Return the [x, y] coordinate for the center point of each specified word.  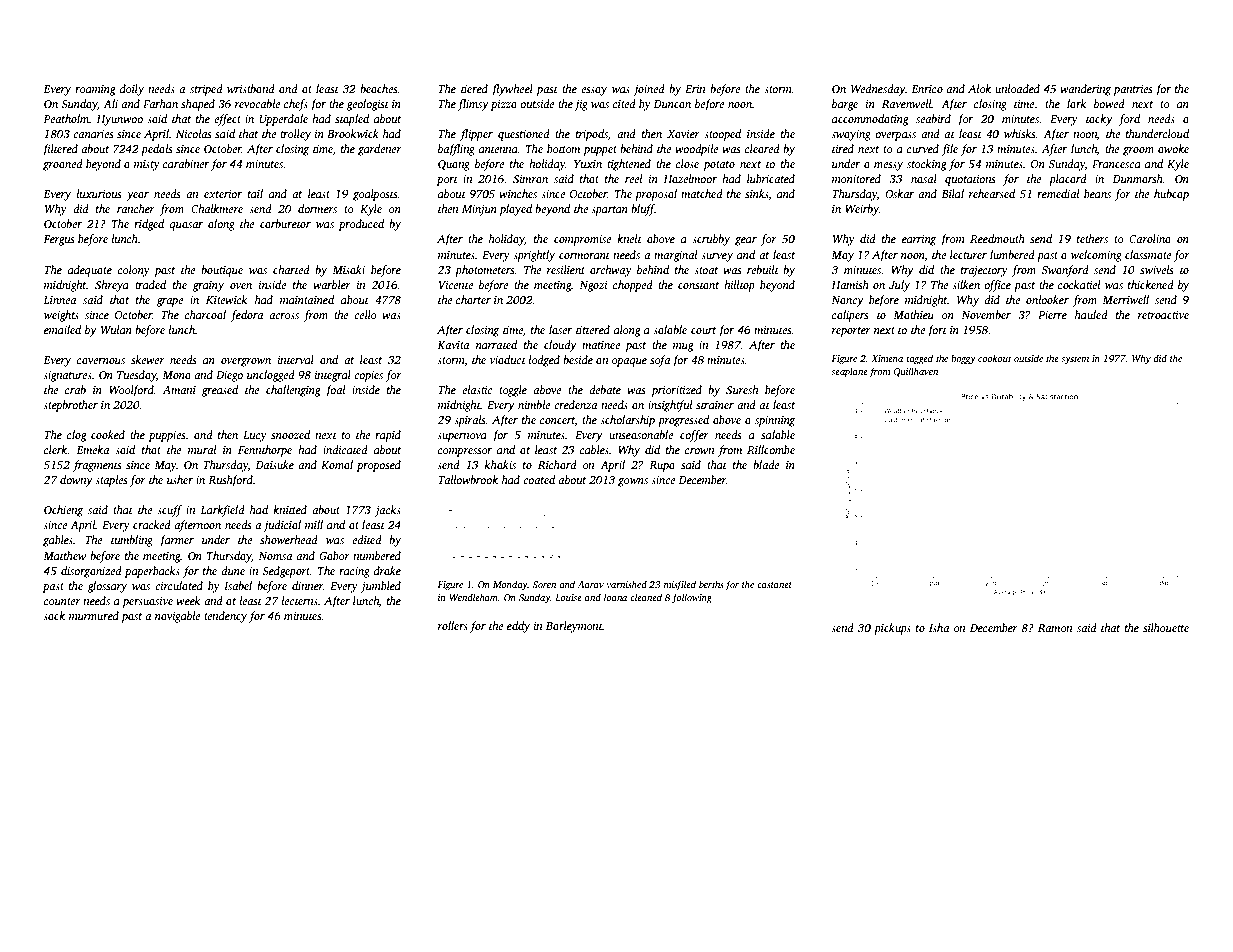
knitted [290, 509]
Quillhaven [915, 372]
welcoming [1096, 256]
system [1075, 360]
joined [649, 90]
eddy [518, 627]
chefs [296, 105]
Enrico [927, 89]
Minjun [479, 210]
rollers [453, 625]
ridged [149, 225]
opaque [629, 362]
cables [594, 449]
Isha [939, 627]
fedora [246, 316]
